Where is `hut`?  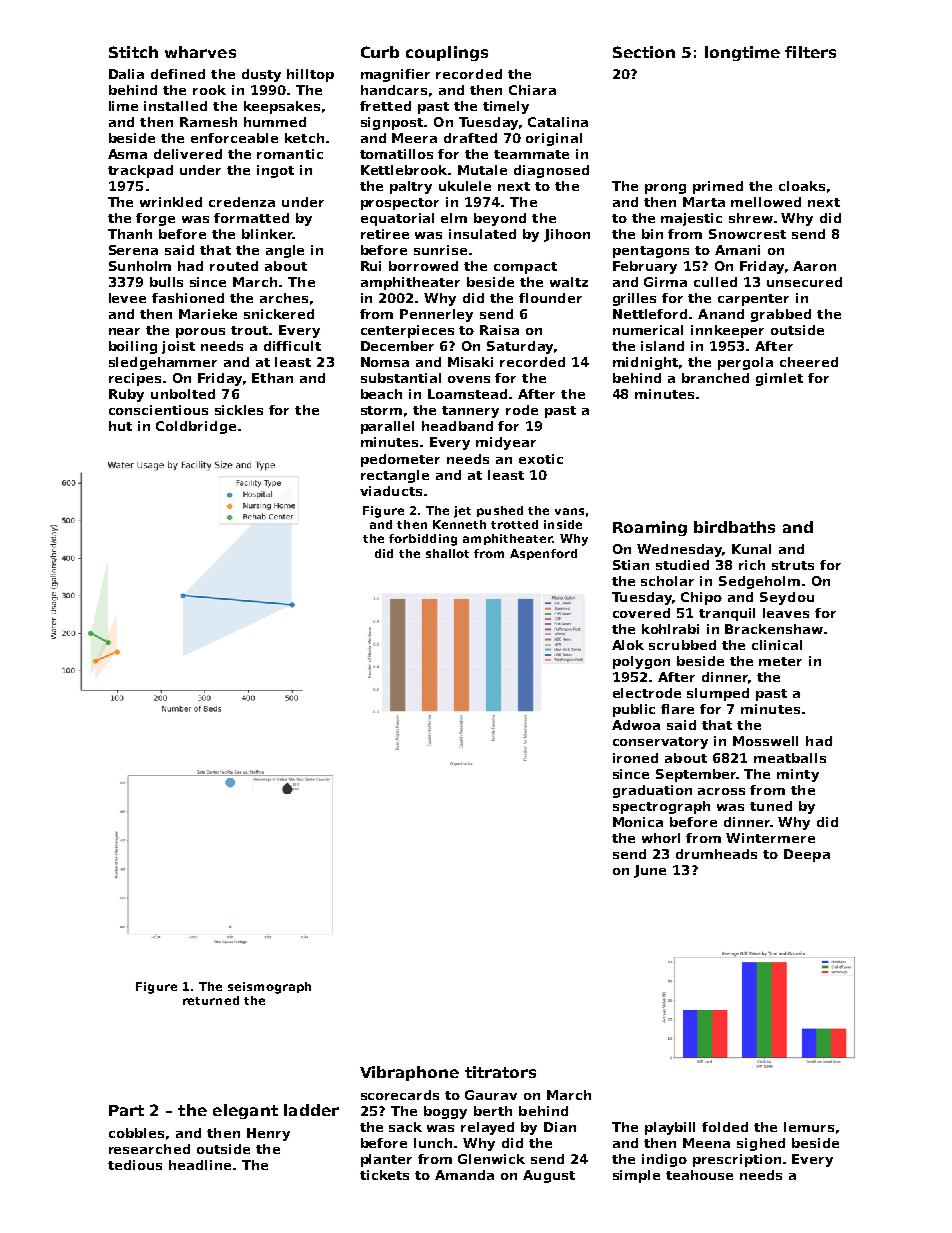
hut is located at coordinates (120, 426).
